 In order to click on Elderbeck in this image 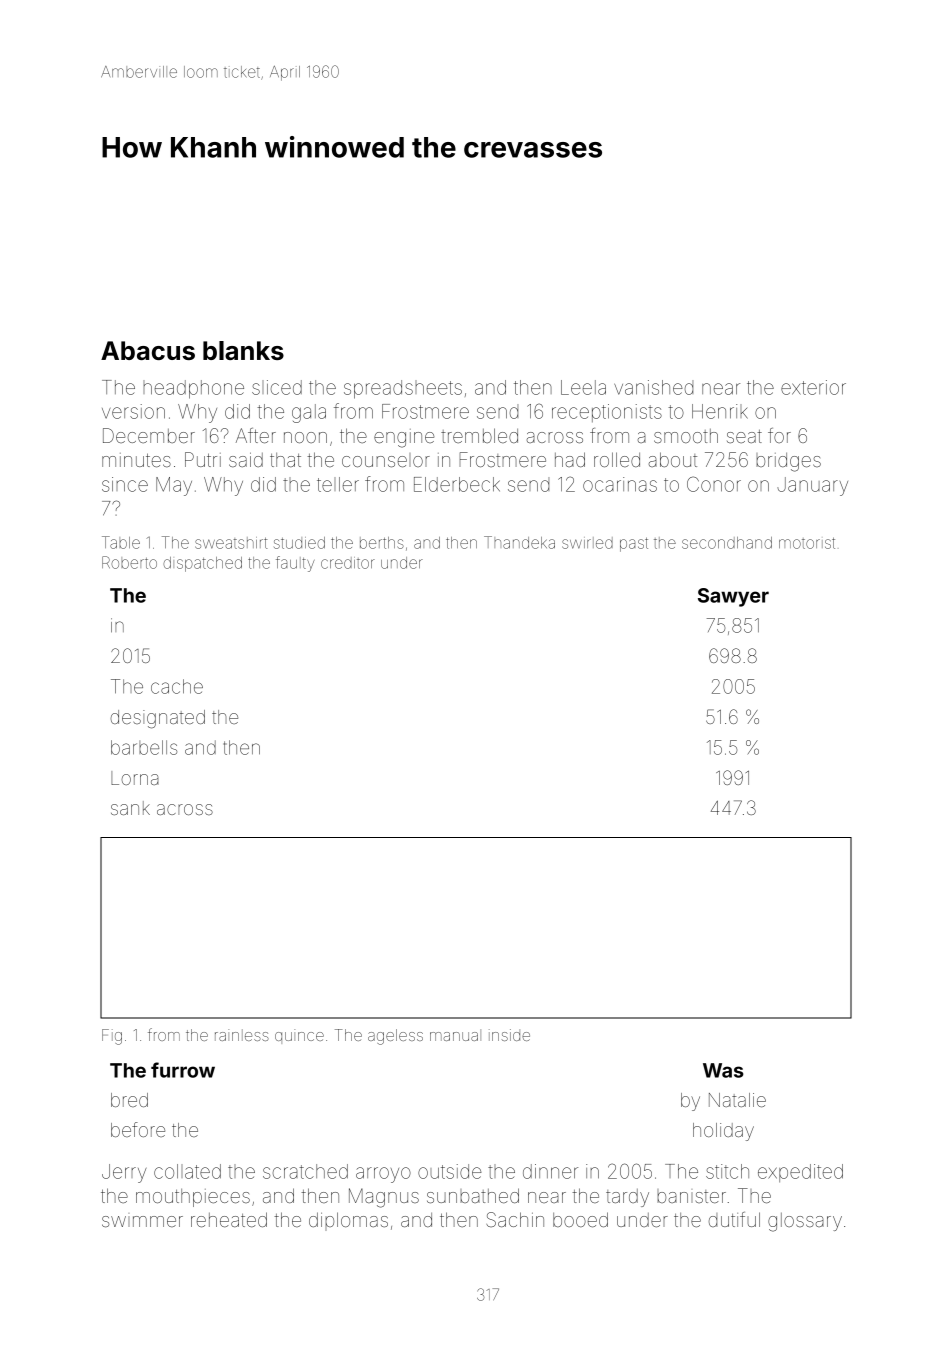, I will do `click(457, 484)`.
